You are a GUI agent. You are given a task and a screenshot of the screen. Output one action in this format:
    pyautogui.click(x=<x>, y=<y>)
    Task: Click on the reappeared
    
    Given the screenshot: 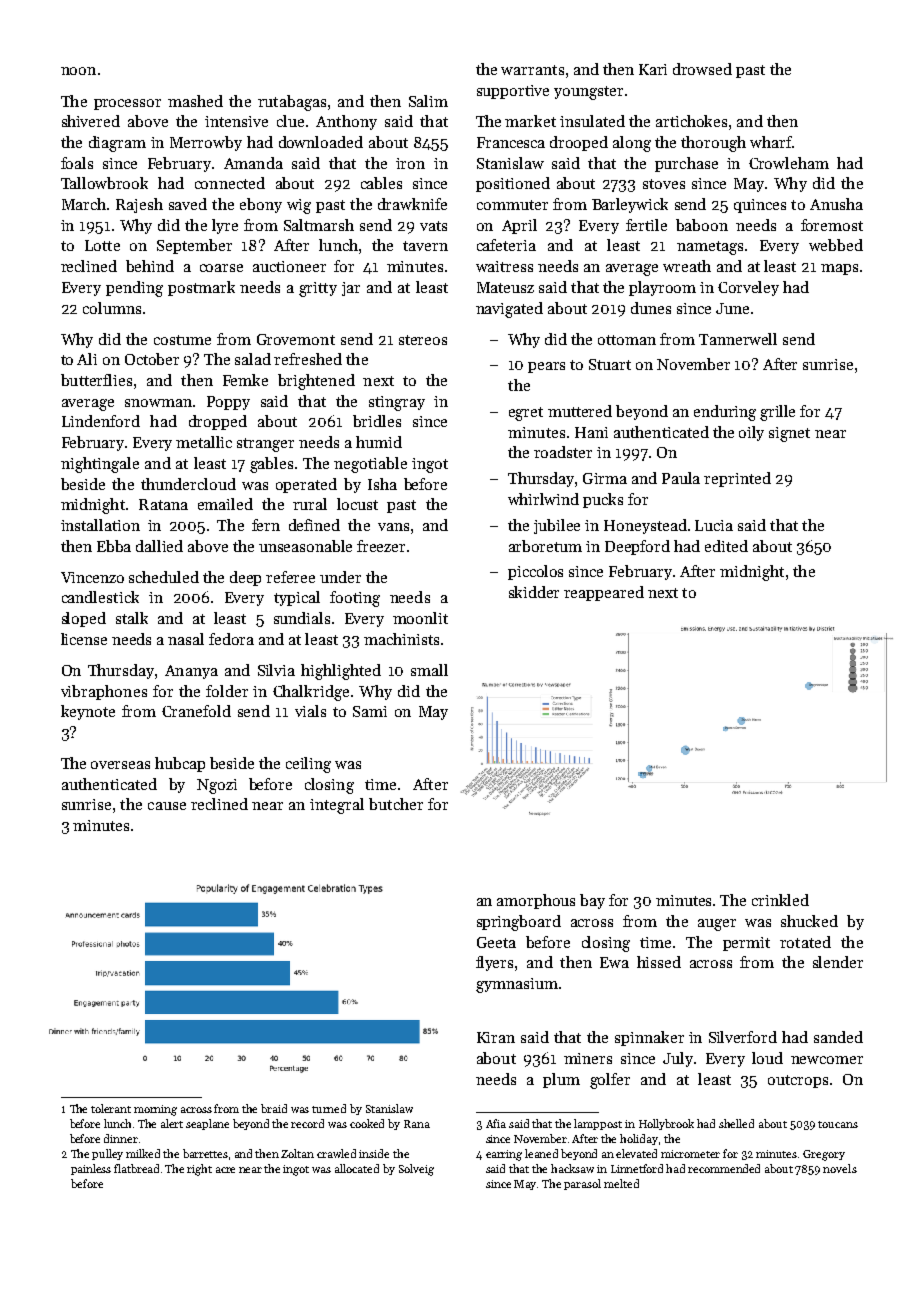 What is the action you would take?
    pyautogui.click(x=604, y=593)
